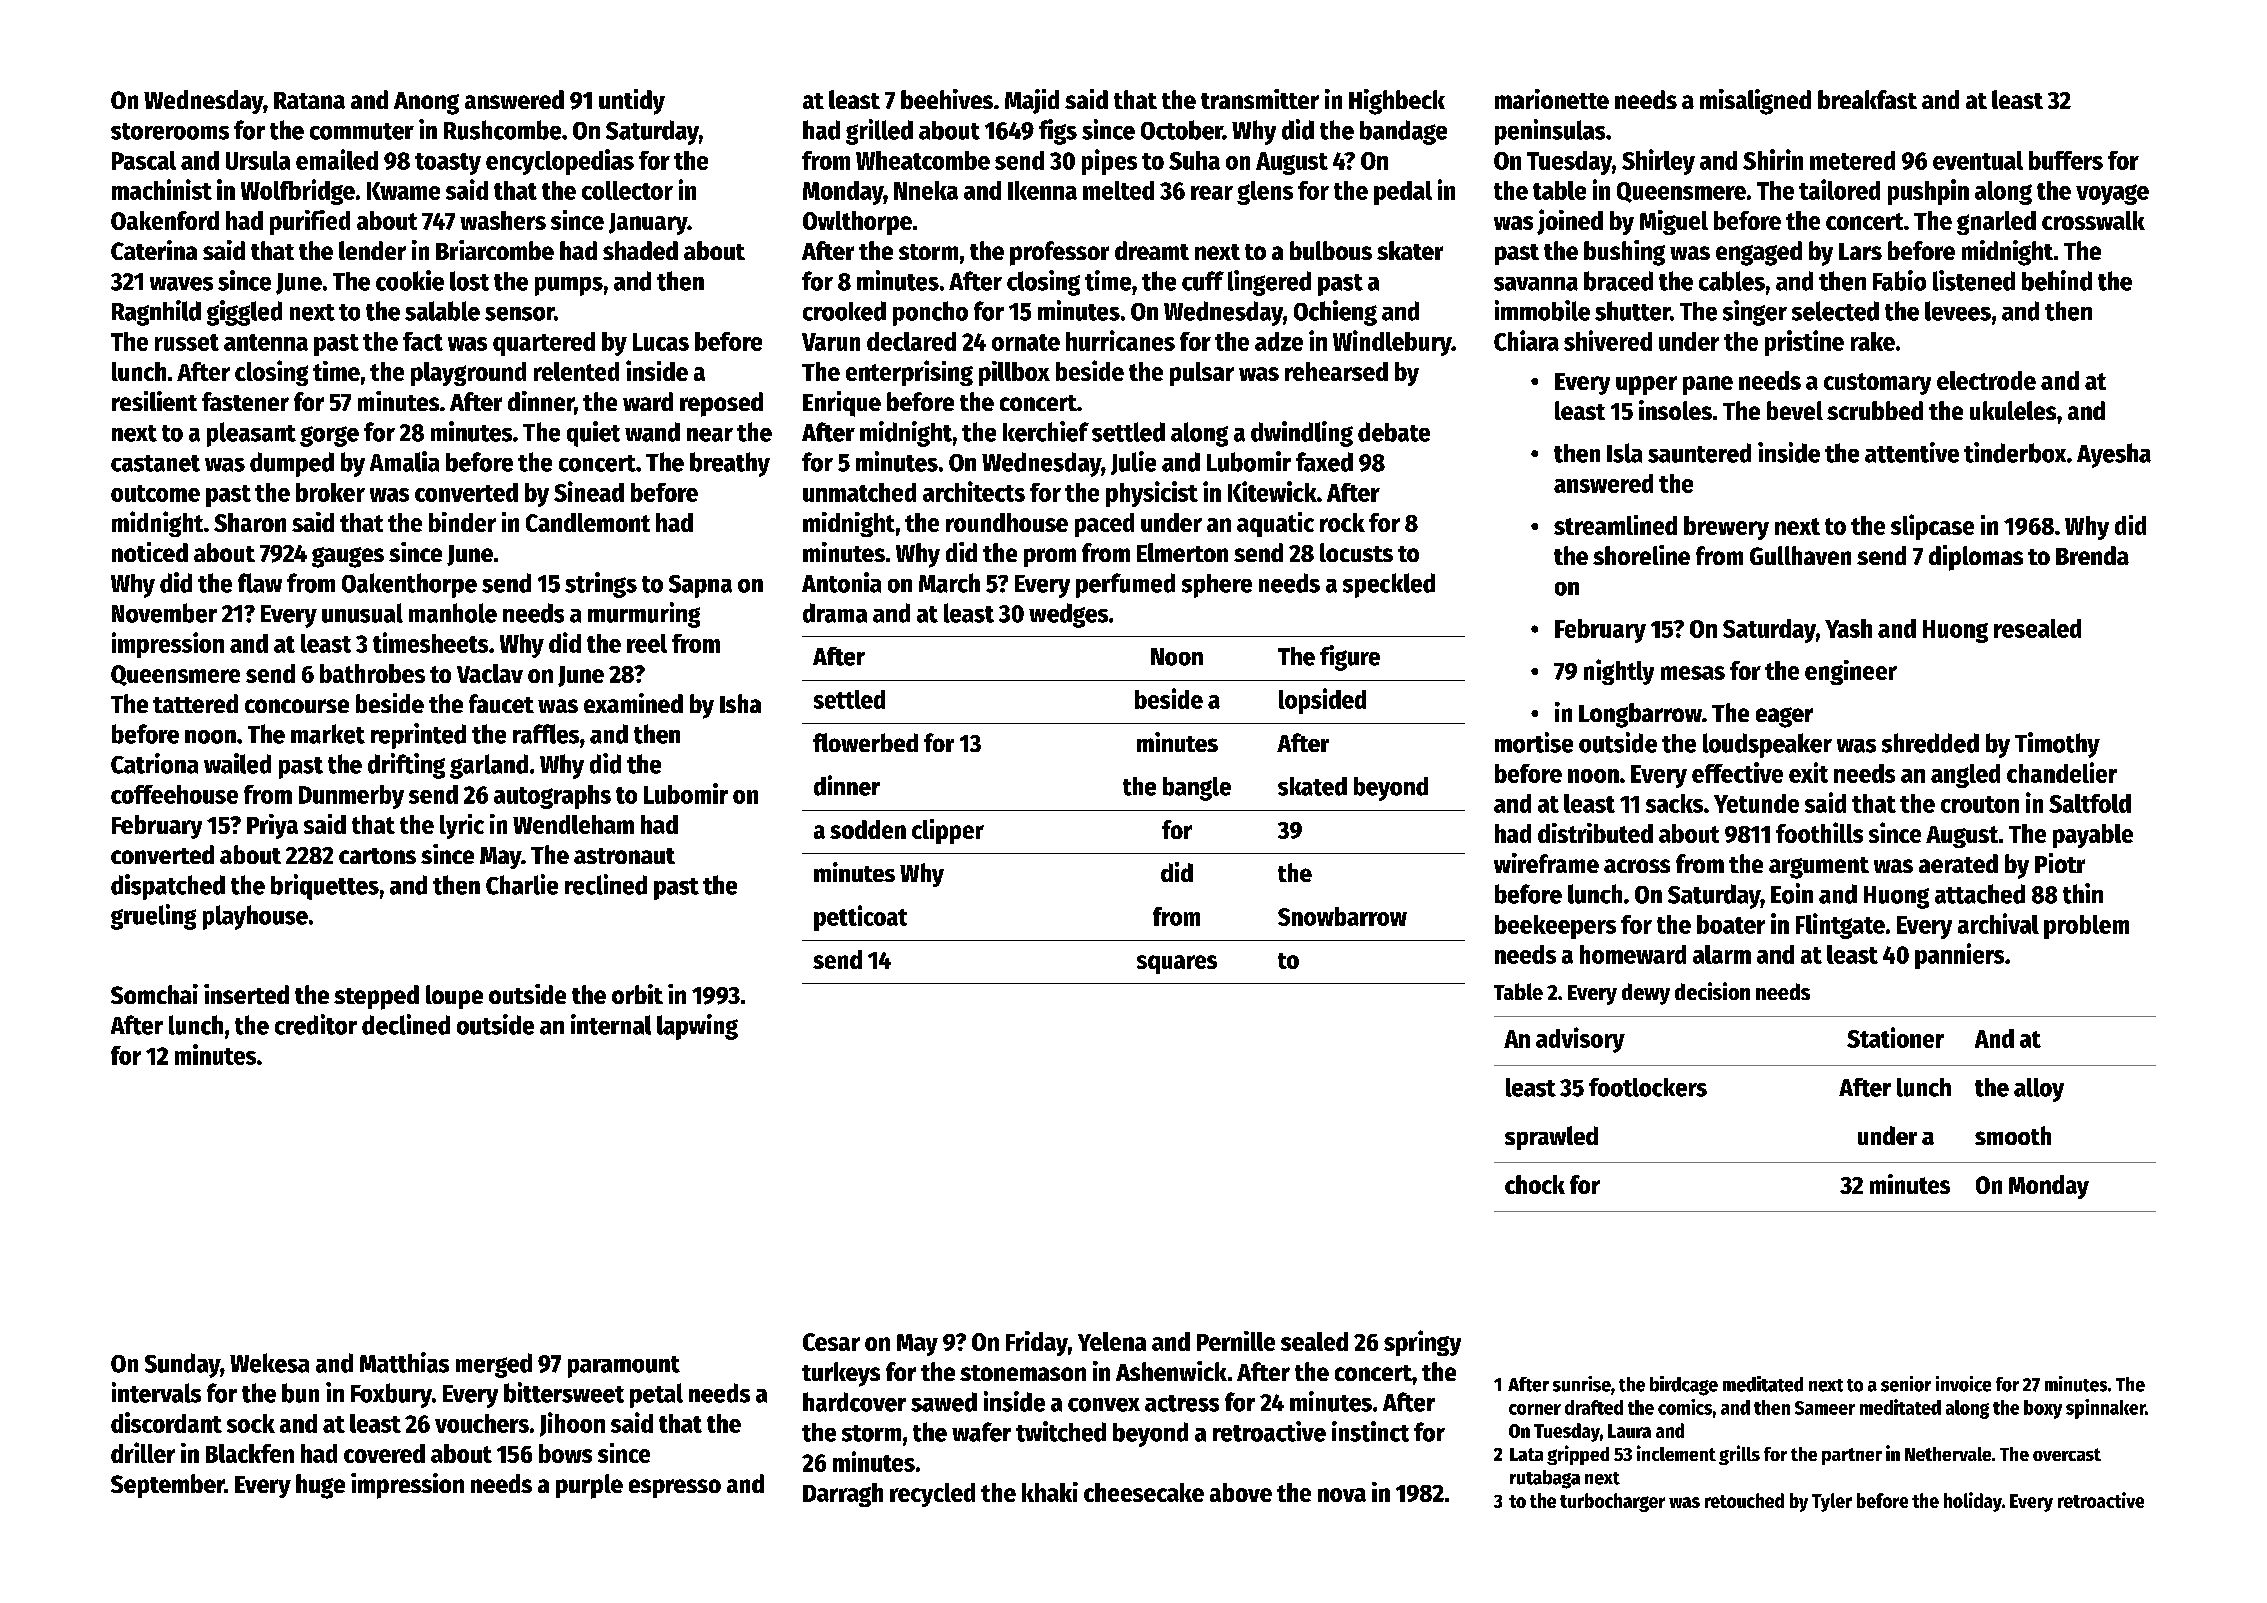 Image resolution: width=2267 pixels, height=1603 pixels. I want to click on wedges, so click(1068, 615).
